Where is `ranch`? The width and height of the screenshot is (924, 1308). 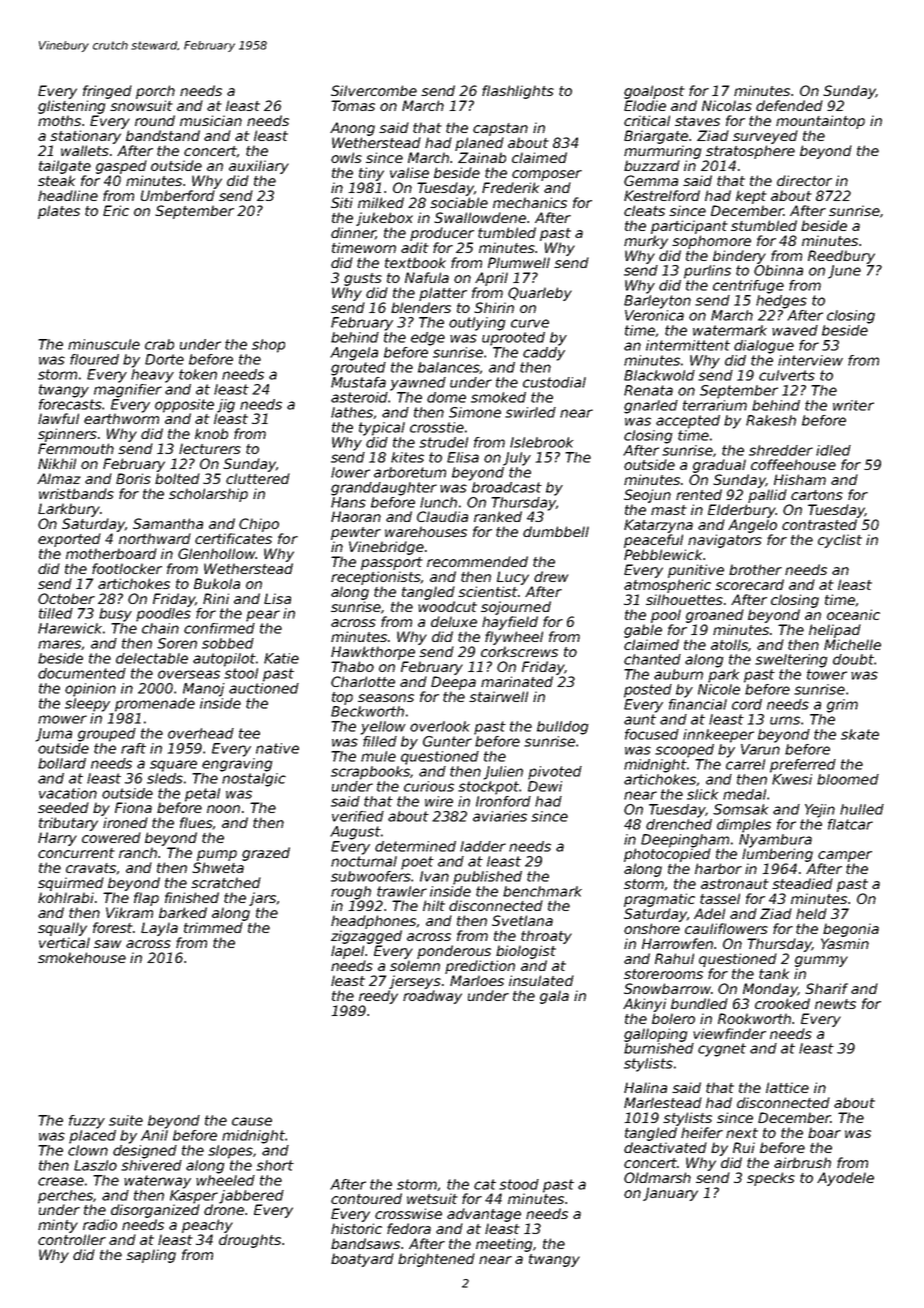 ranch is located at coordinates (138, 852).
